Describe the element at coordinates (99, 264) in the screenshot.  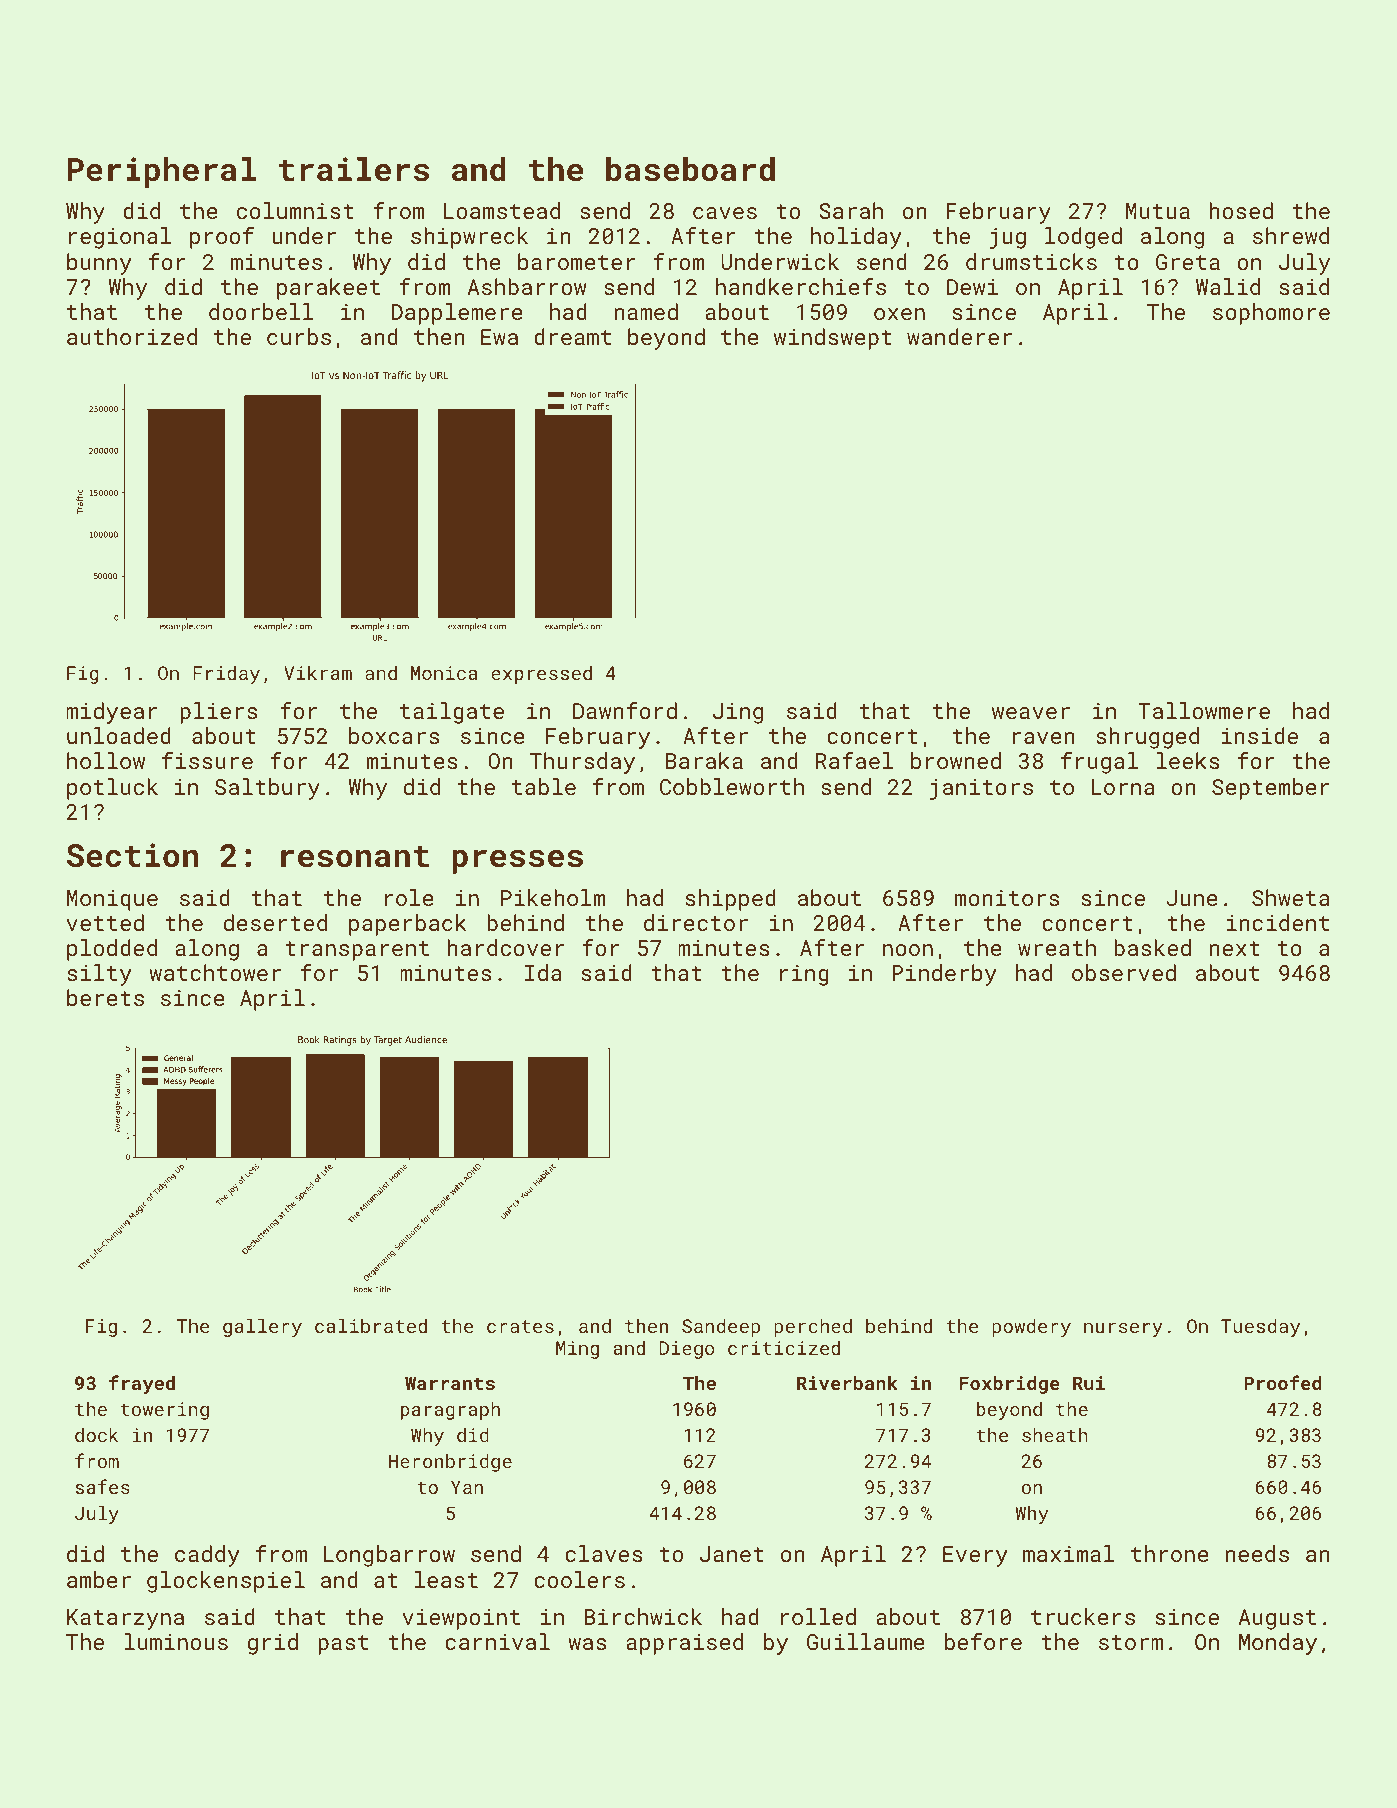
I see `bunny` at that location.
